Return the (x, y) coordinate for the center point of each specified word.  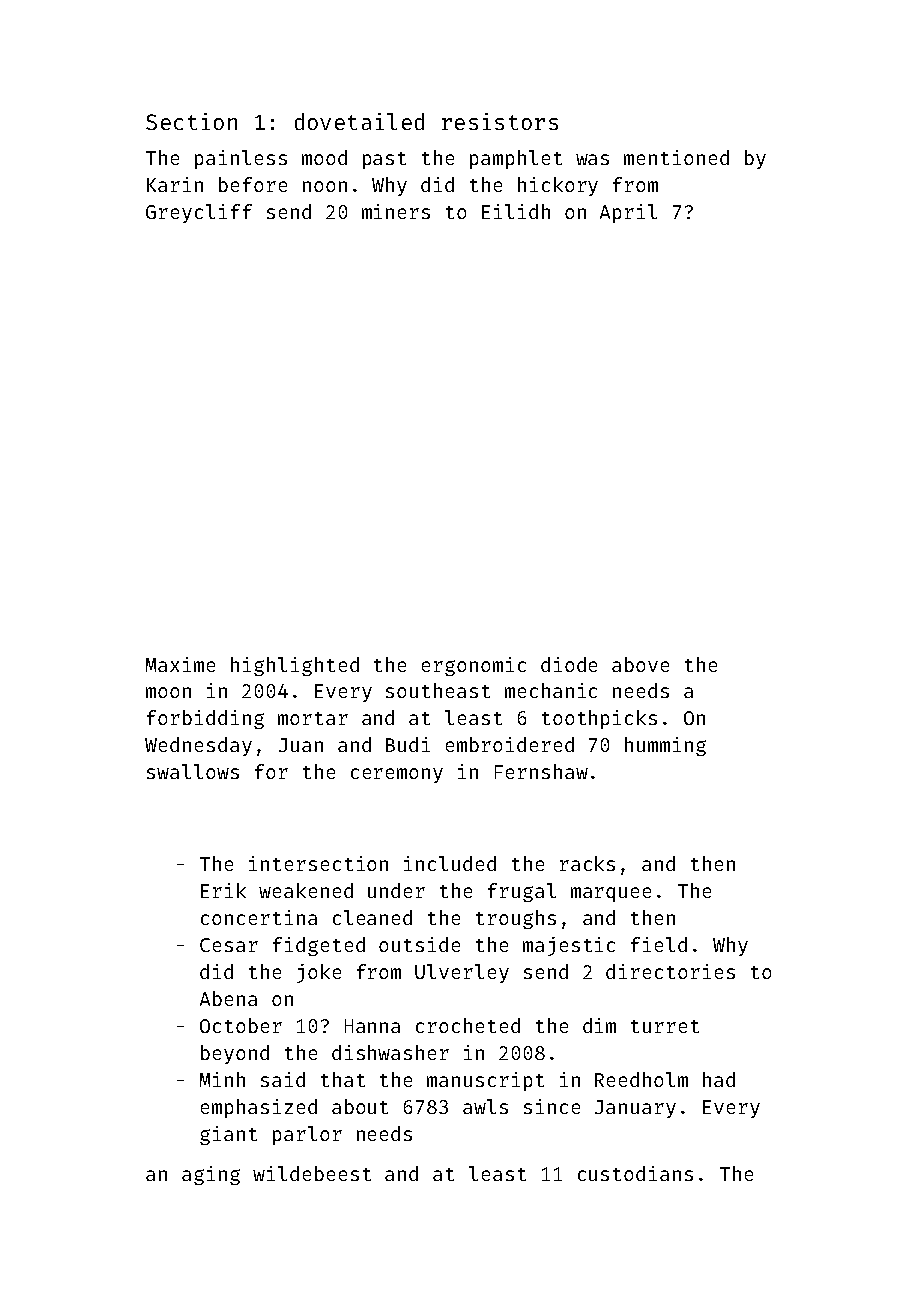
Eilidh (516, 211)
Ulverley (462, 973)
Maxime (180, 664)
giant (228, 1135)
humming (665, 746)
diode (569, 664)
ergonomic (474, 666)
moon (168, 692)
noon (325, 186)
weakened (306, 890)
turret (665, 1026)
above (640, 664)
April (628, 213)
